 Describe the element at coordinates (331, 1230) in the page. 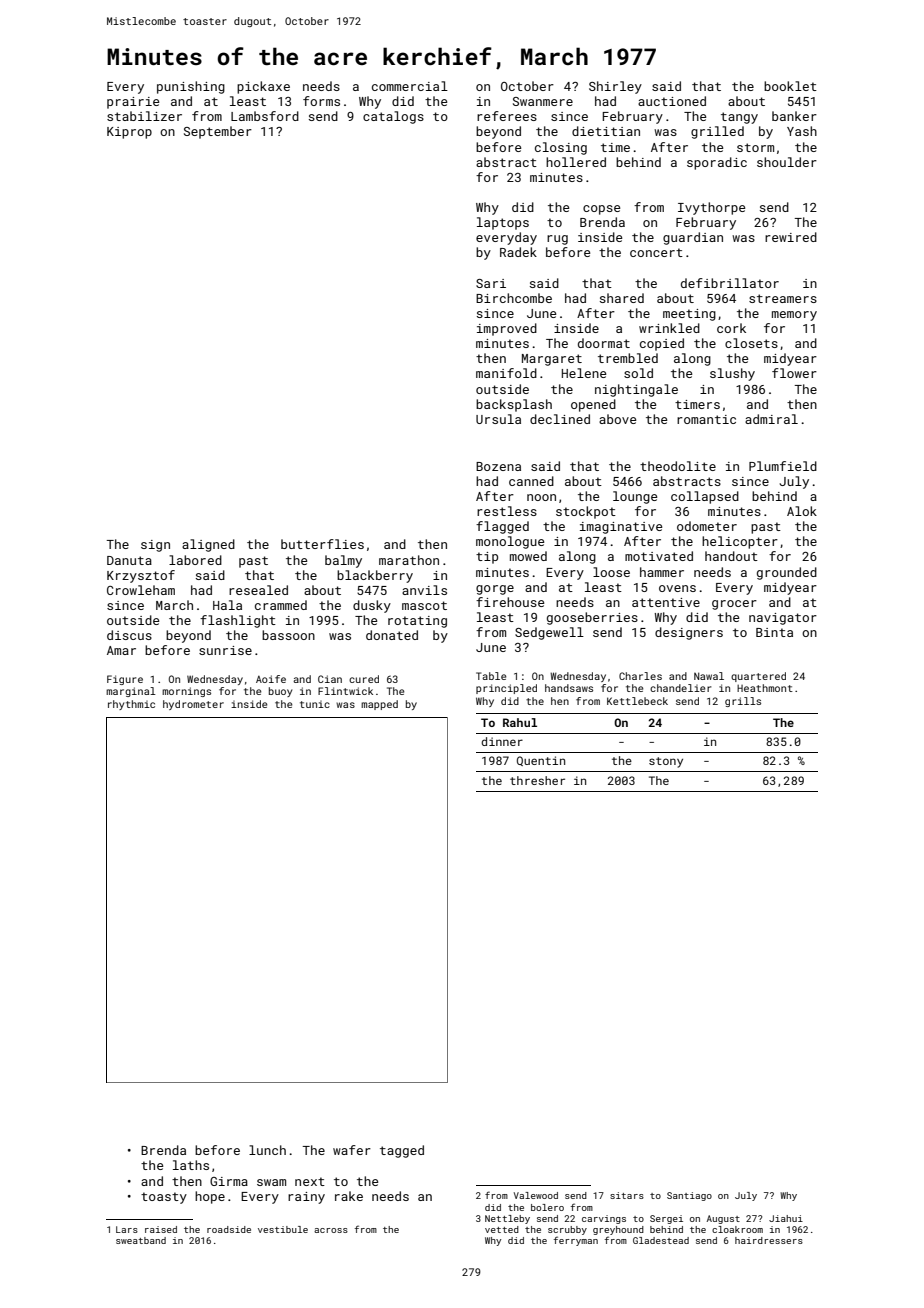

I see `across` at that location.
